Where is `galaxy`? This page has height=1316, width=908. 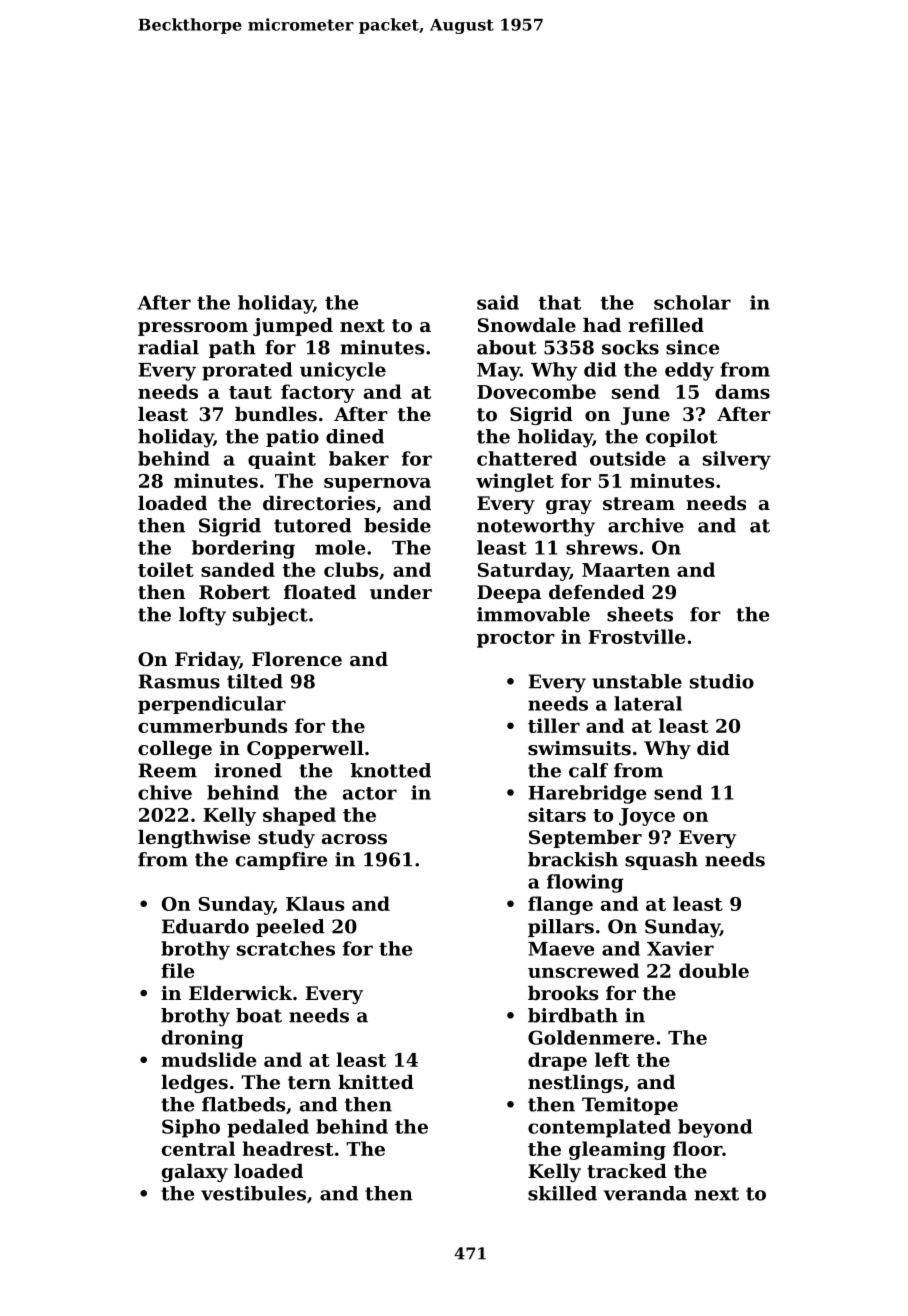 galaxy is located at coordinates (195, 1173).
